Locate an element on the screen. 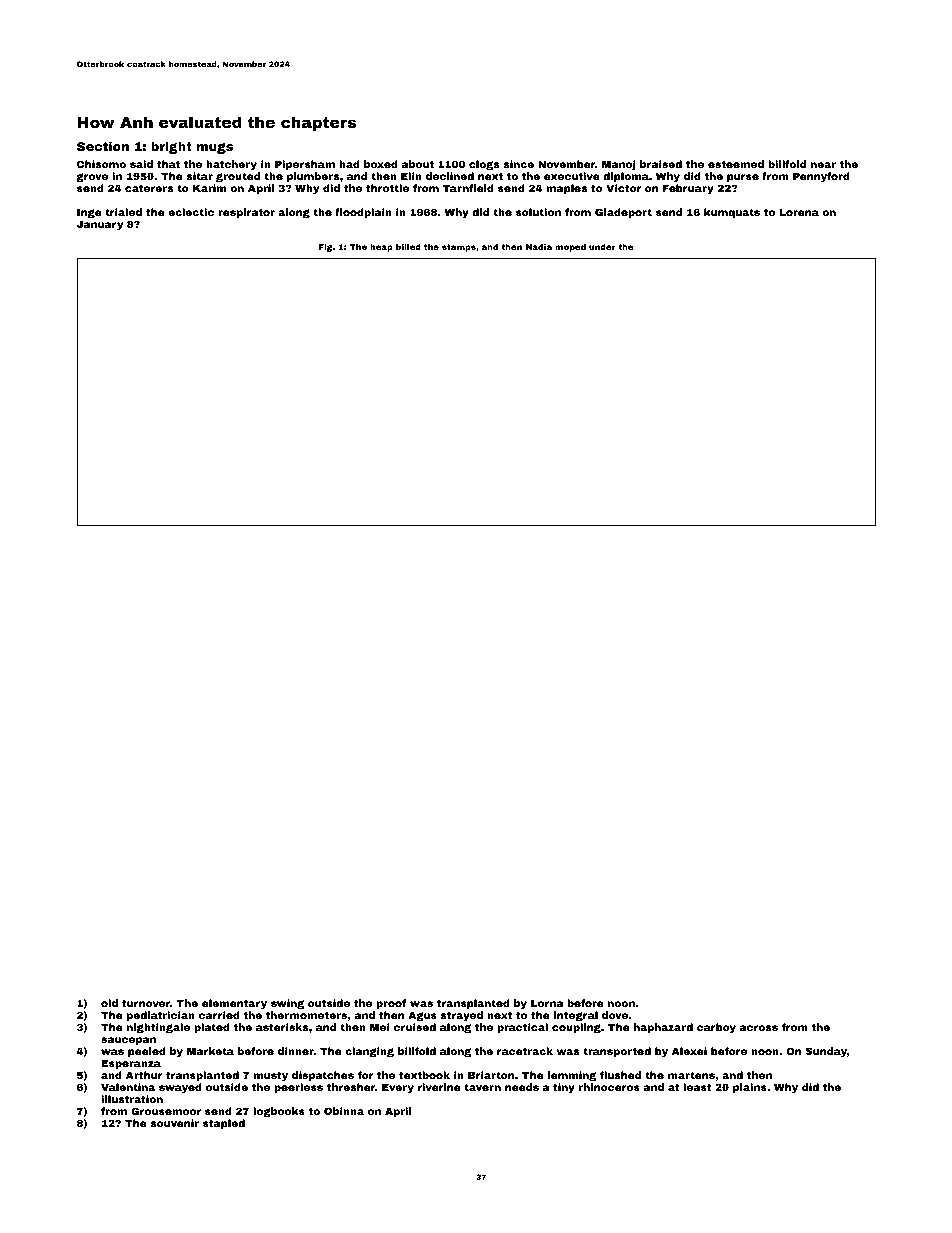 The image size is (952, 1233). Elin is located at coordinates (411, 176).
